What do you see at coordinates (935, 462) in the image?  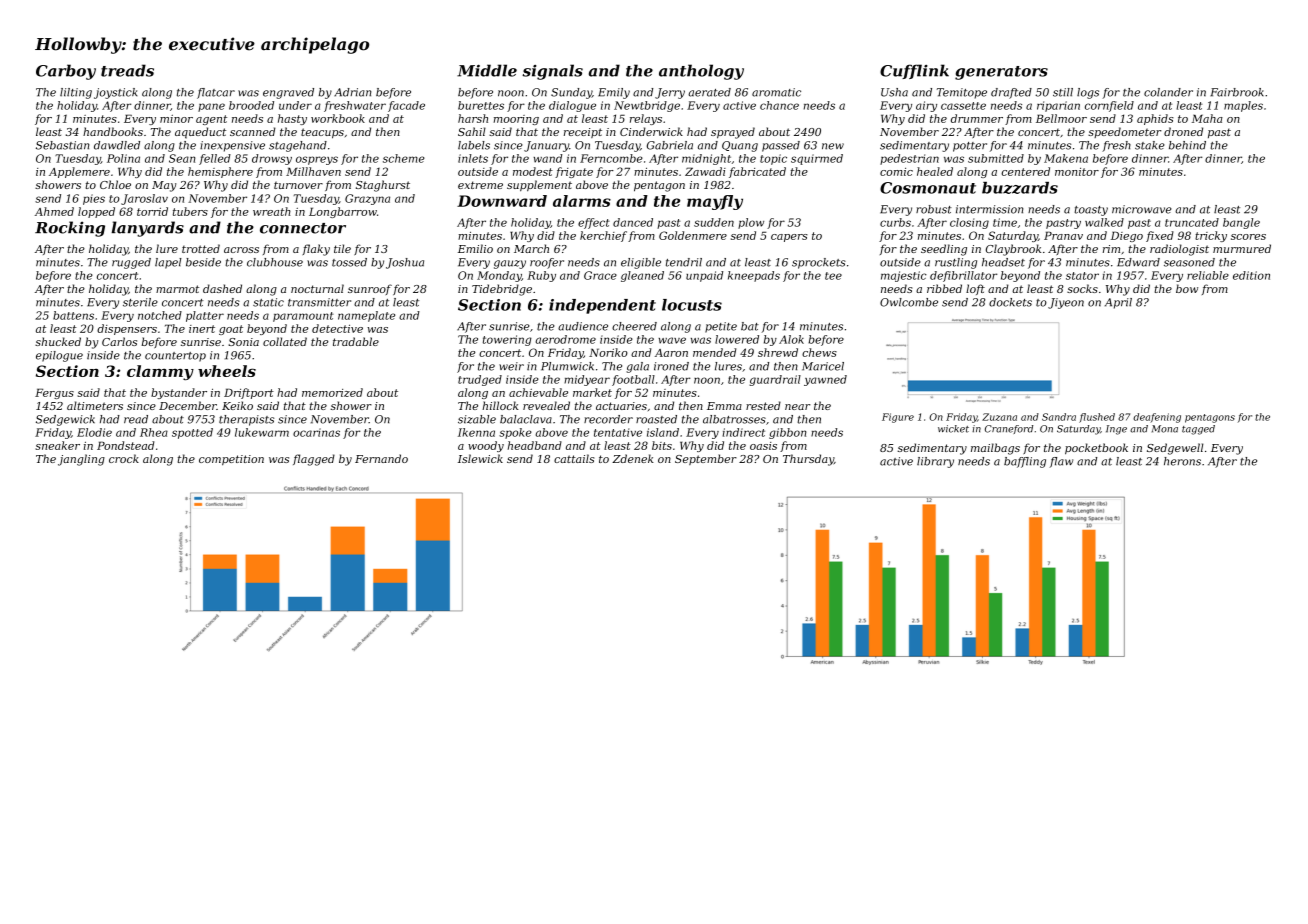 I see `library` at bounding box center [935, 462].
